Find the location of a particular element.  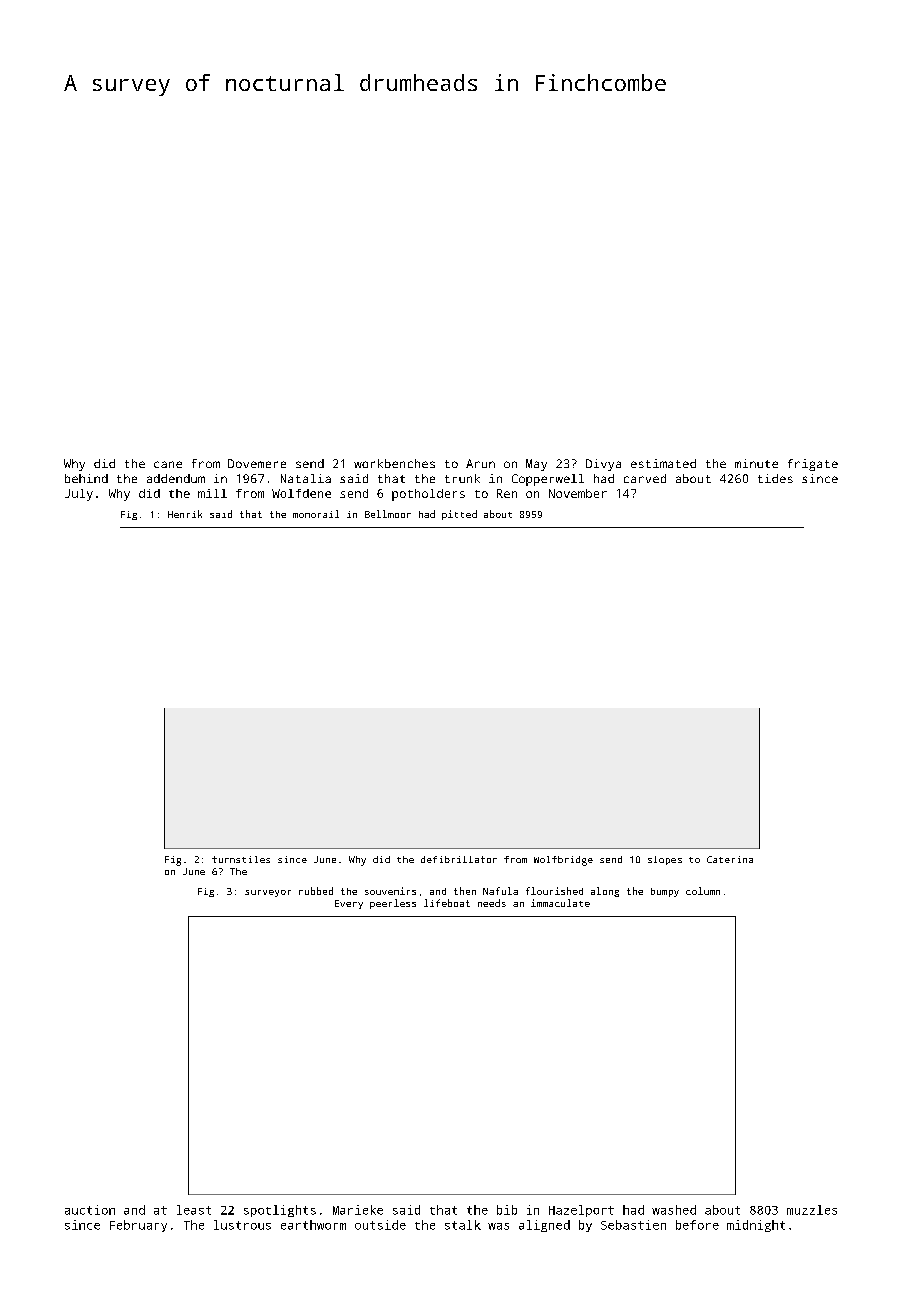

peerless is located at coordinates (393, 904).
